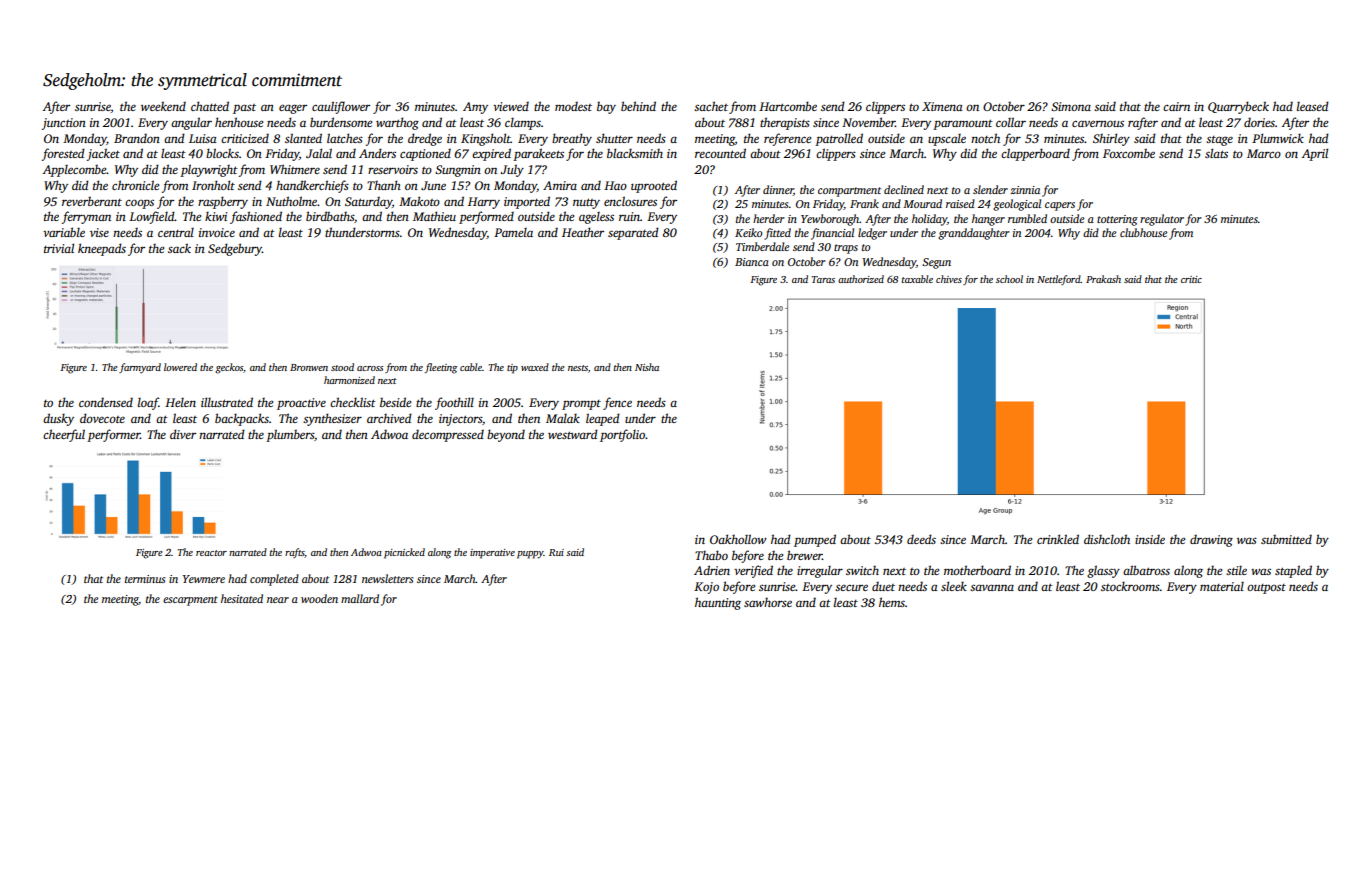 The image size is (1372, 887). Describe the element at coordinates (823, 279) in the screenshot. I see `Taras` at that location.
